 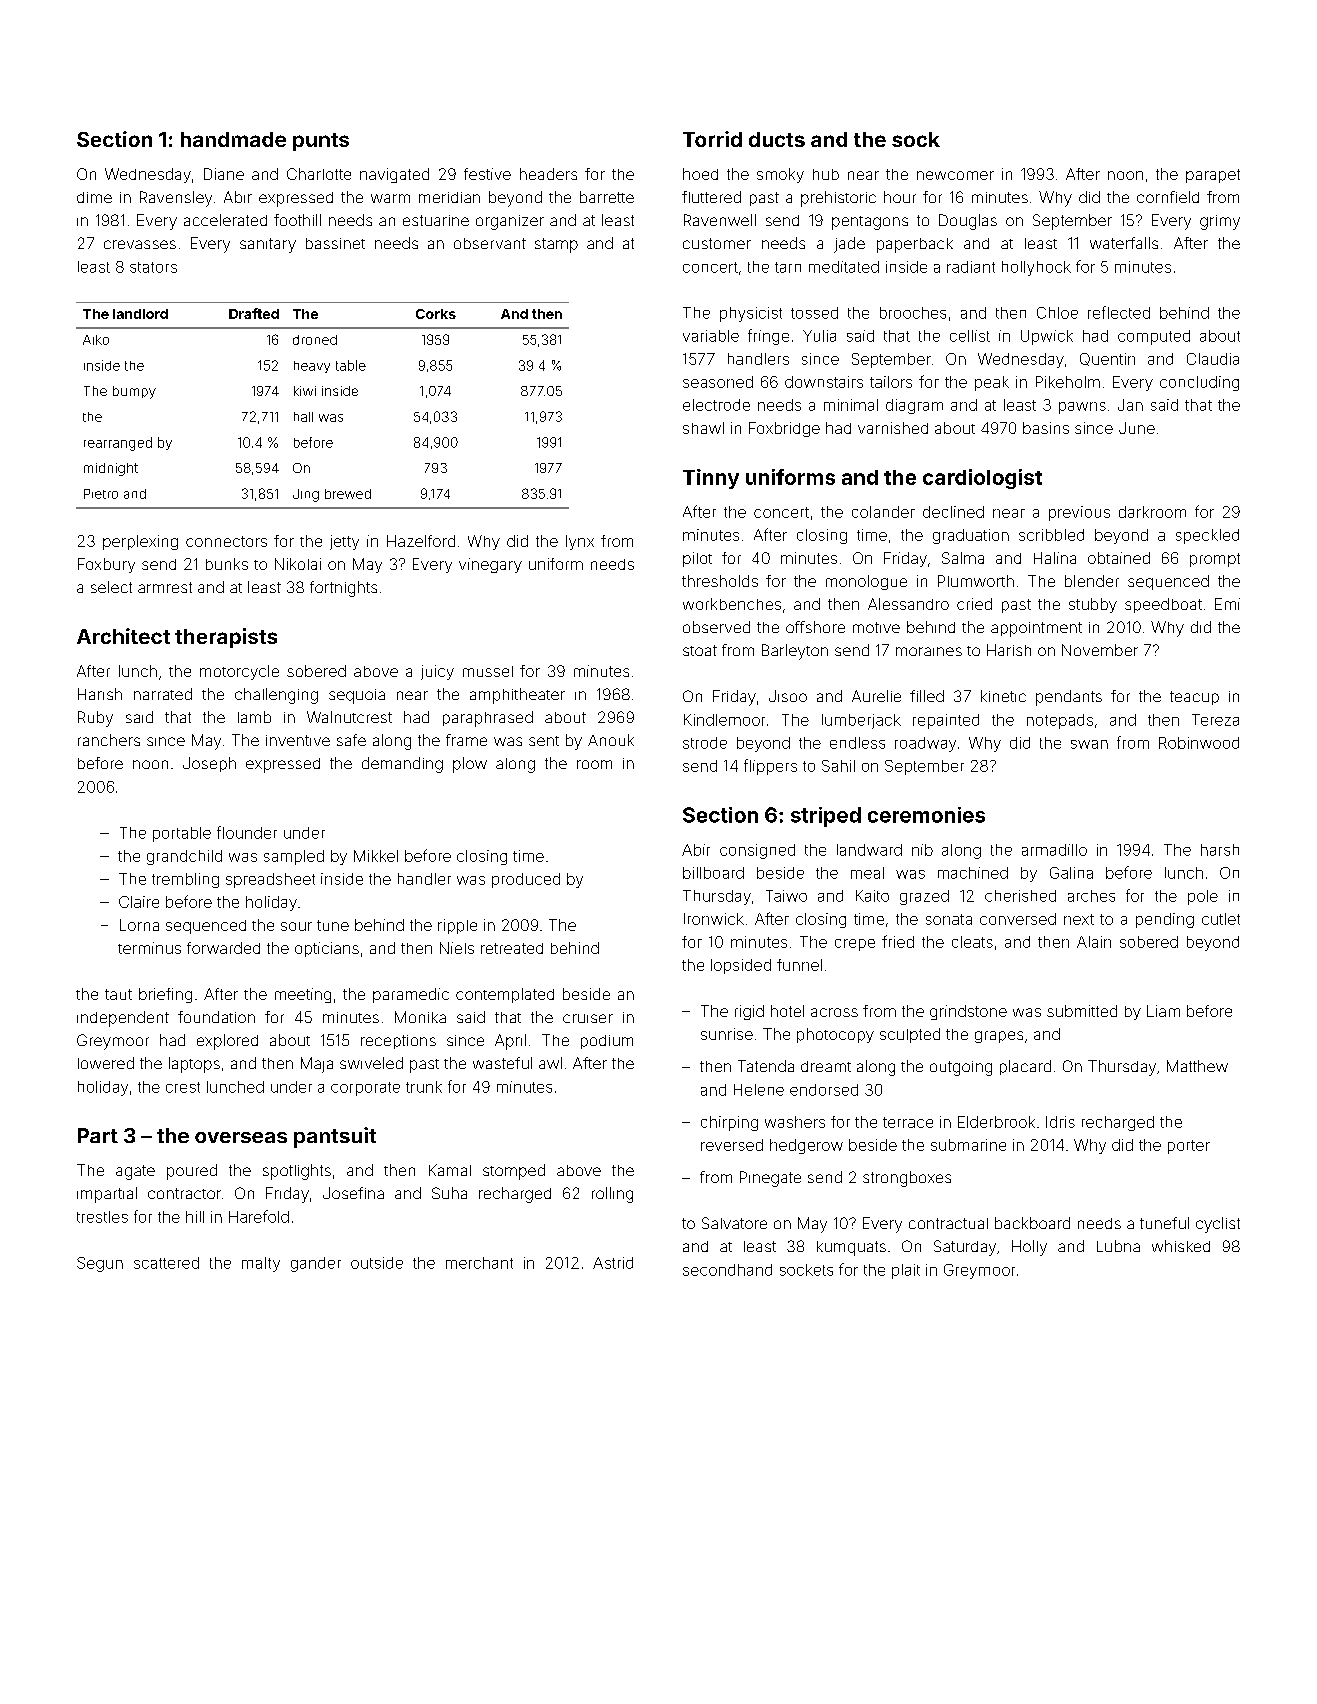 I want to click on rearranged, so click(x=118, y=444).
